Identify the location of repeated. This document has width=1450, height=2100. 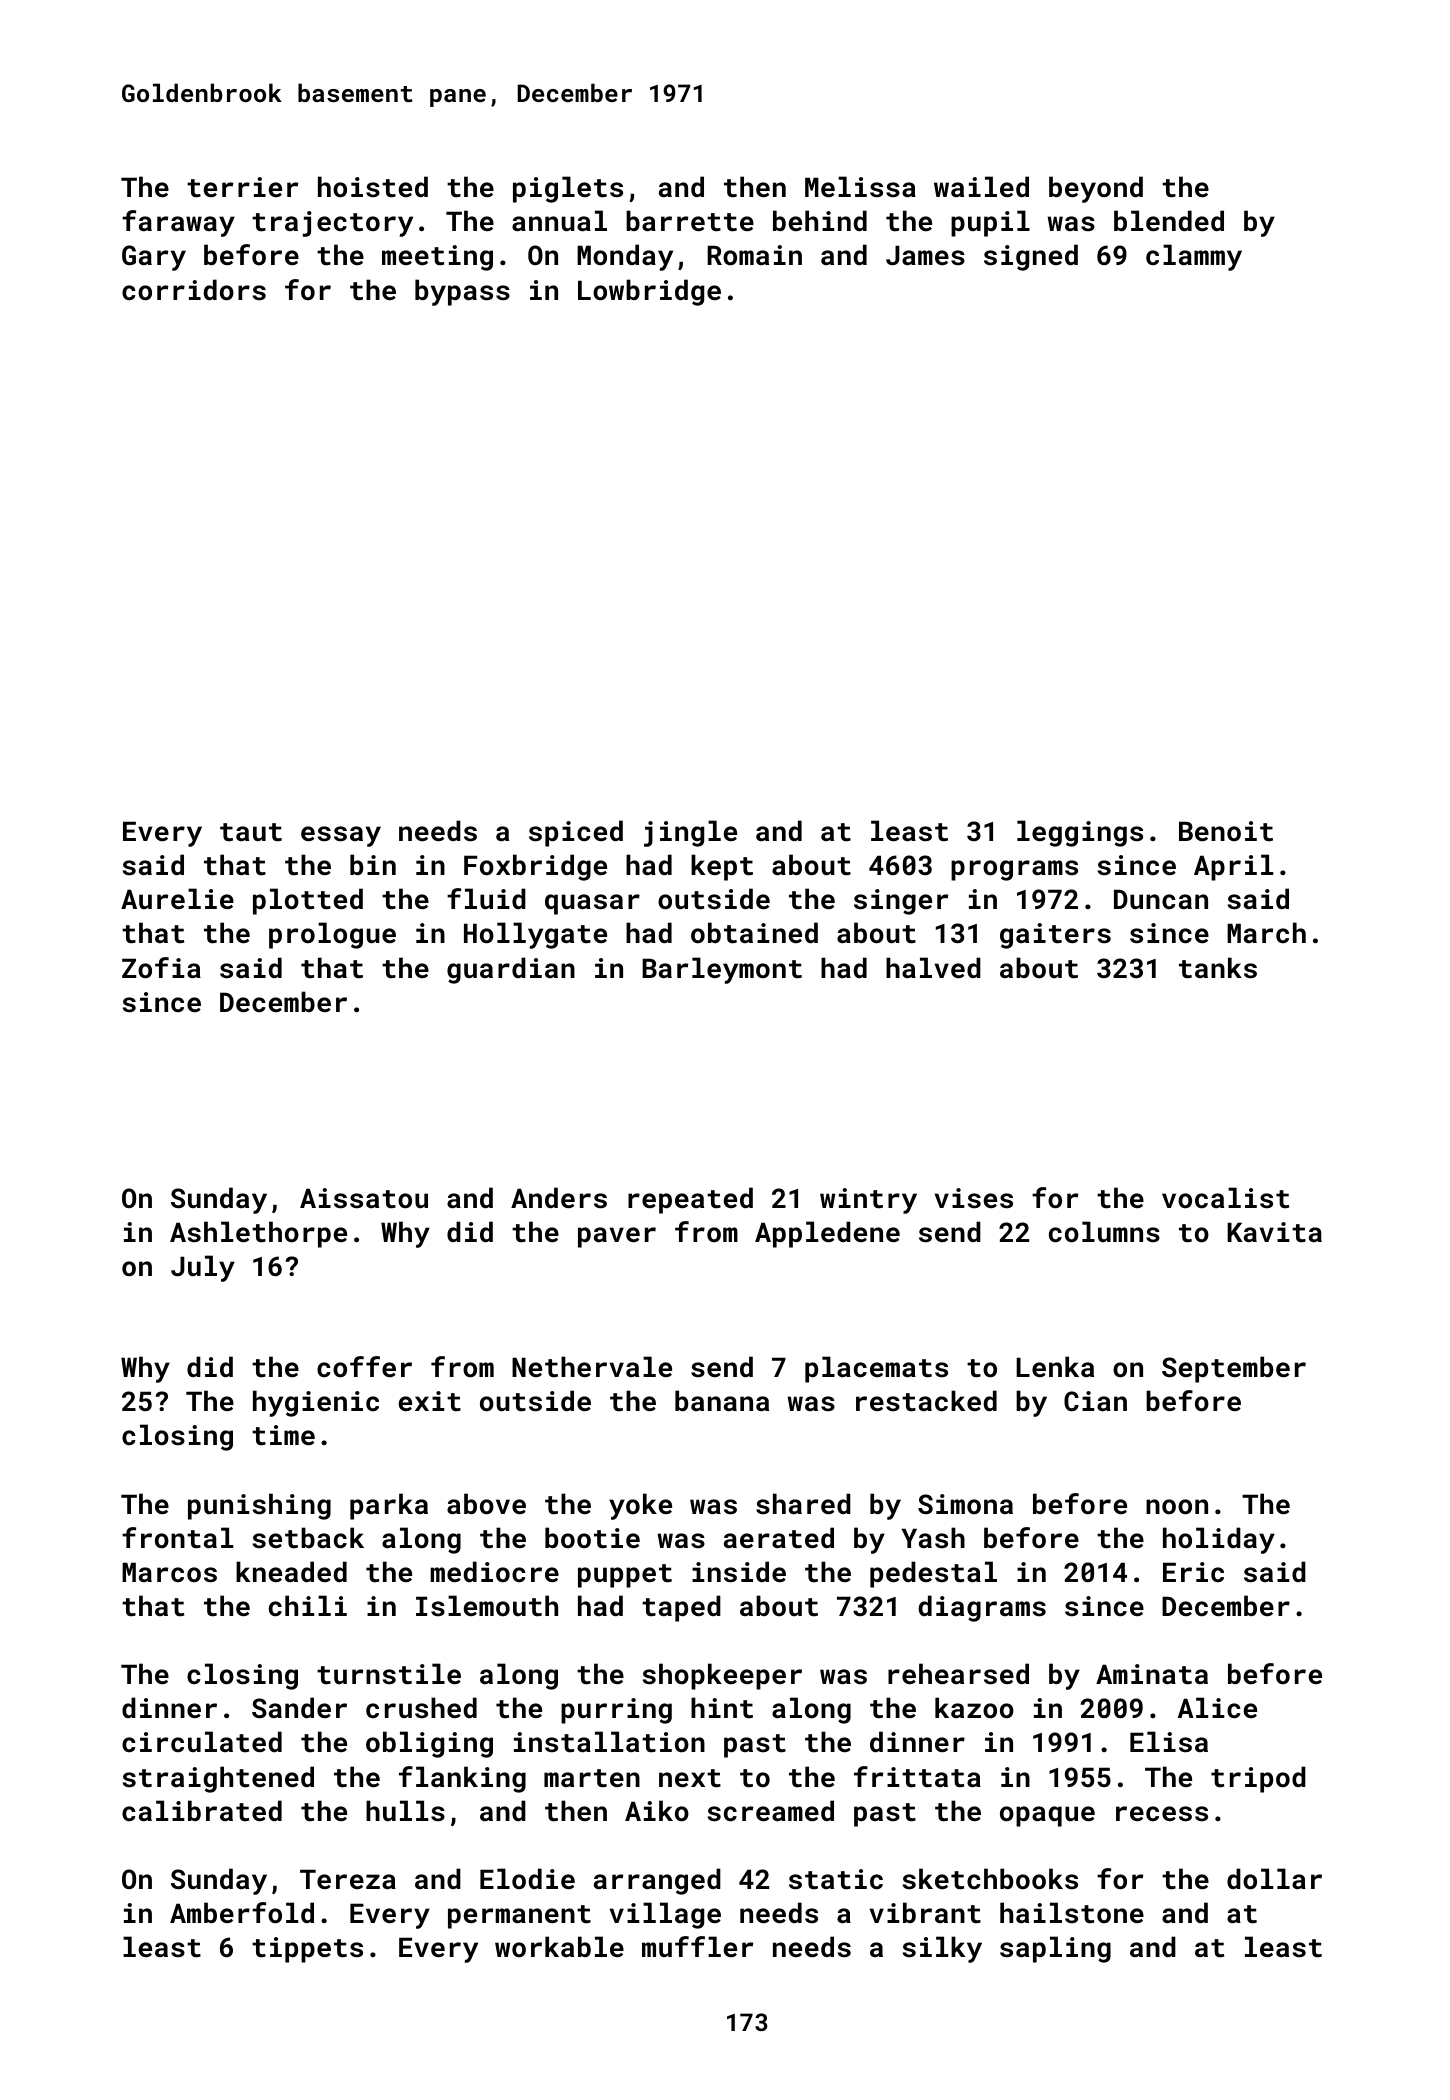
(690, 1200).
